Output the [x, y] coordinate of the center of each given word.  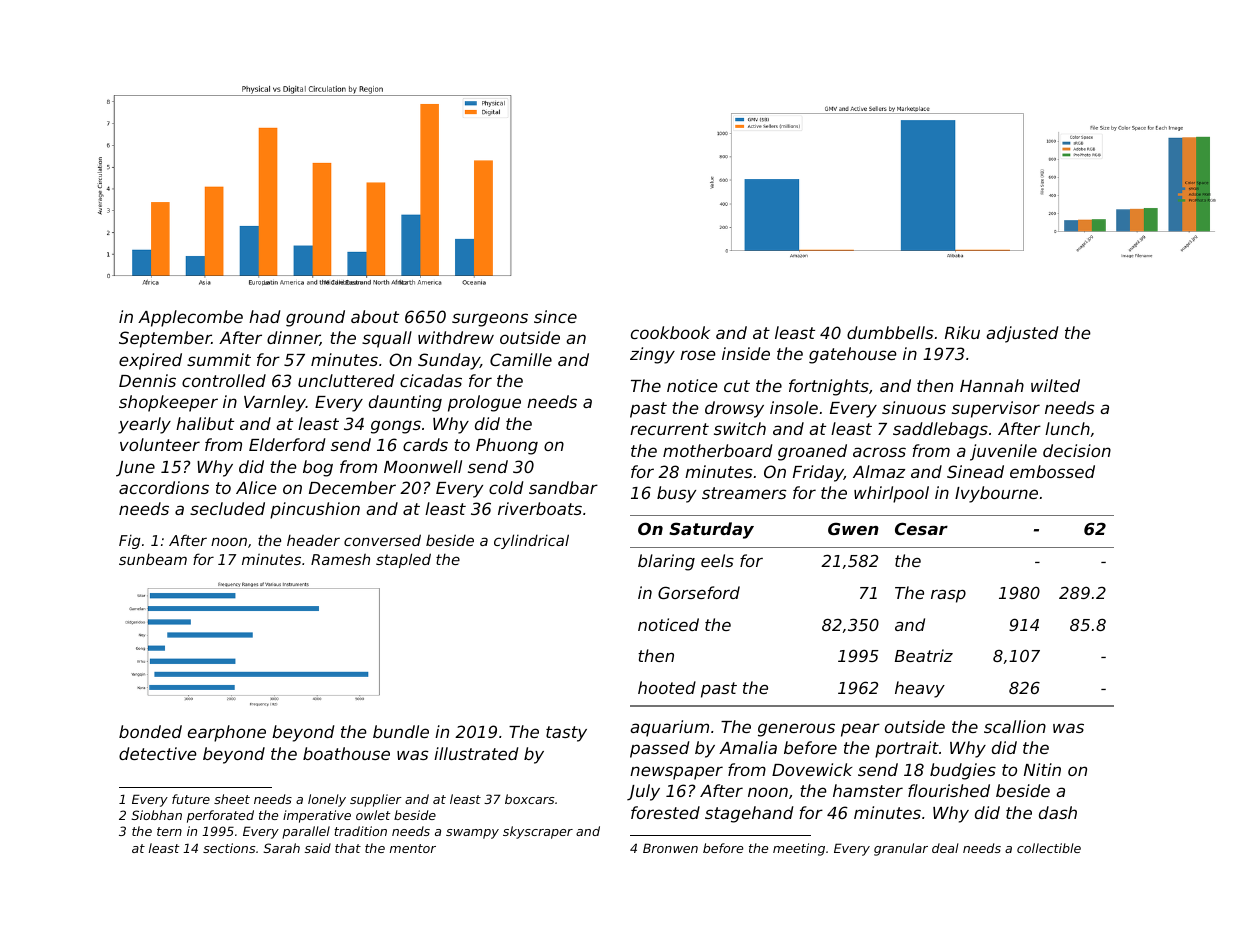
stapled [403, 560]
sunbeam [153, 559]
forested [665, 812]
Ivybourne [996, 494]
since [555, 316]
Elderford [287, 444]
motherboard [718, 450]
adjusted [1022, 334]
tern [169, 831]
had [265, 316]
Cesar [921, 528]
